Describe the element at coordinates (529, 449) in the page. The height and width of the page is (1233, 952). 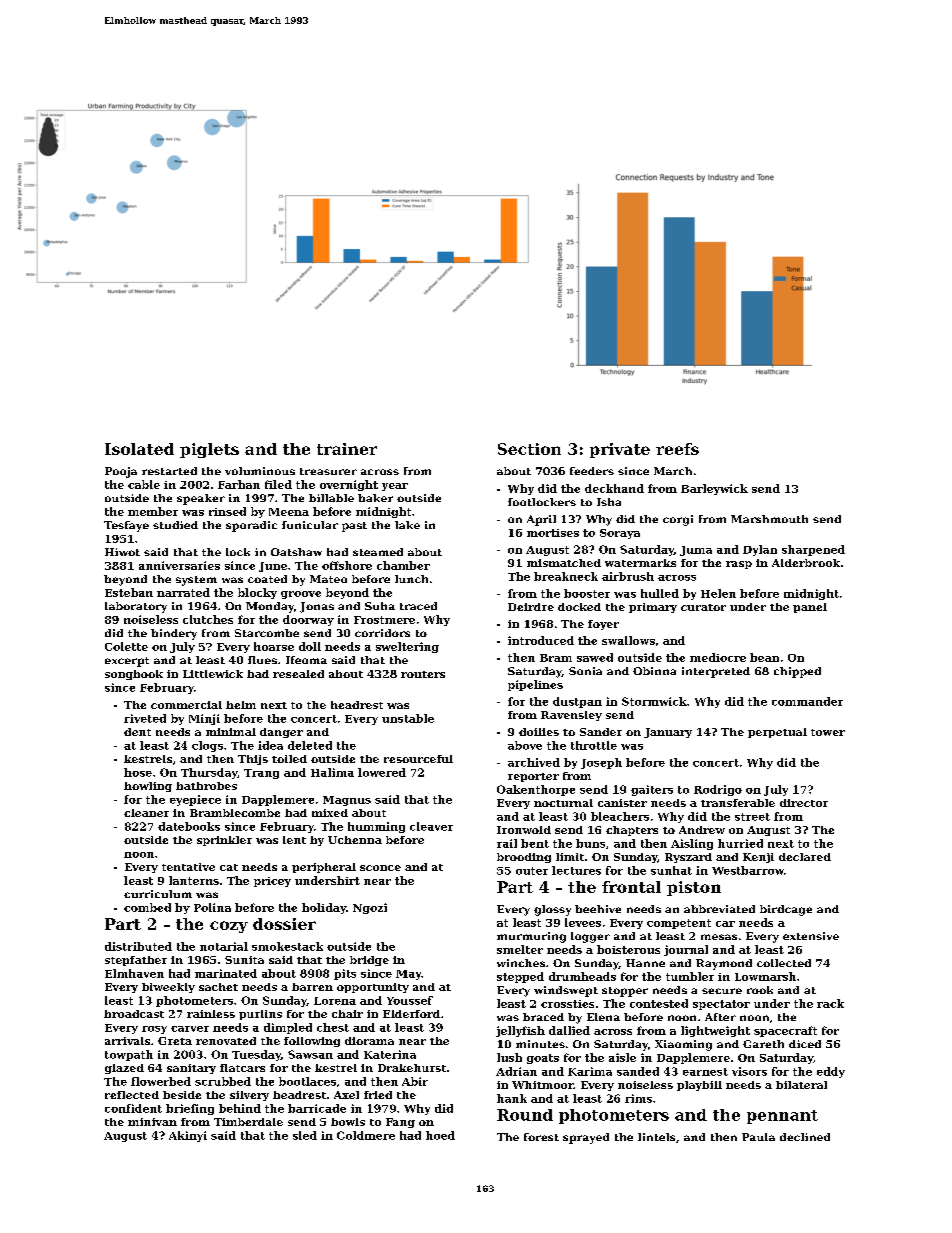
I see `Section` at that location.
